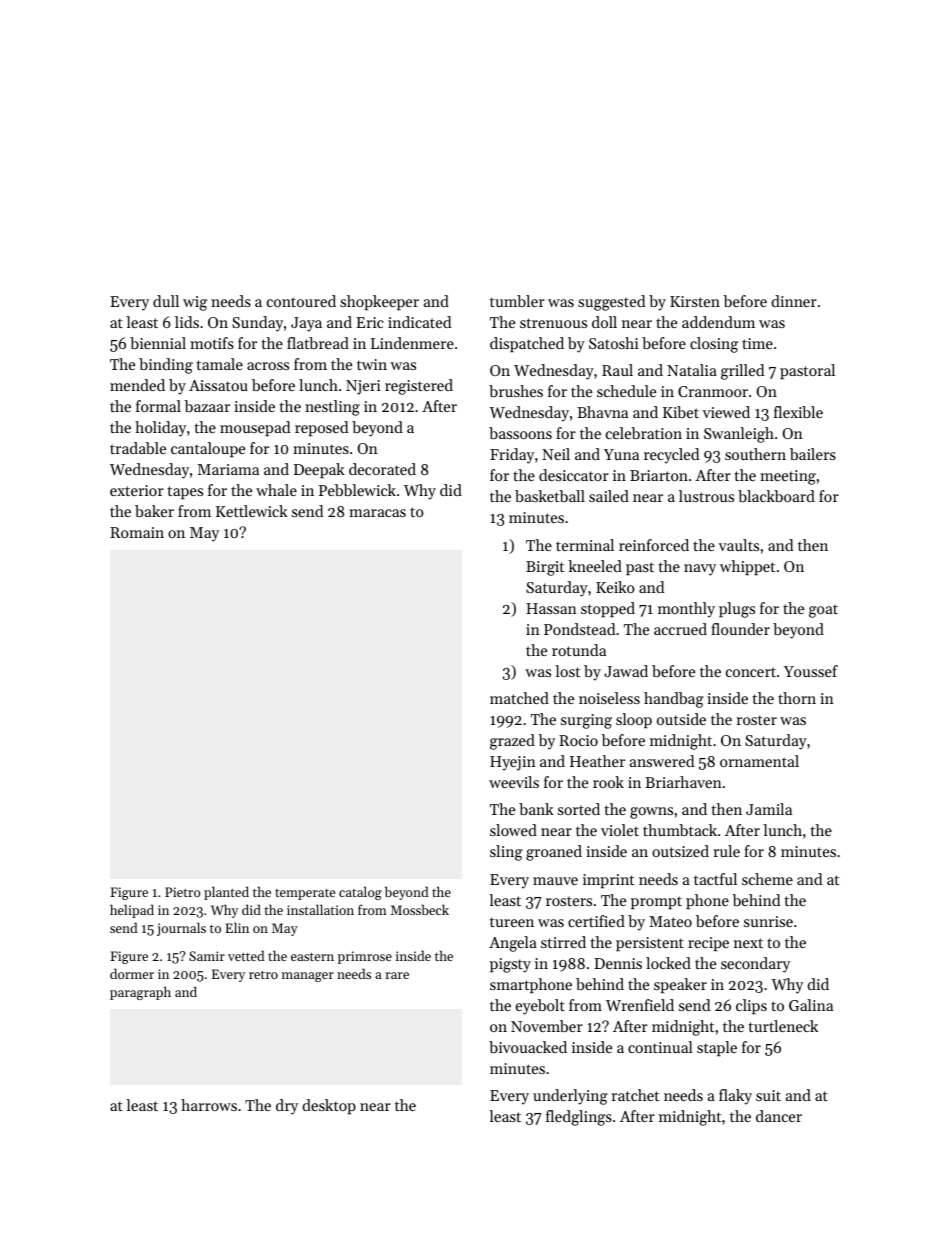  What do you see at coordinates (595, 566) in the image?
I see `kneeled` at bounding box center [595, 566].
